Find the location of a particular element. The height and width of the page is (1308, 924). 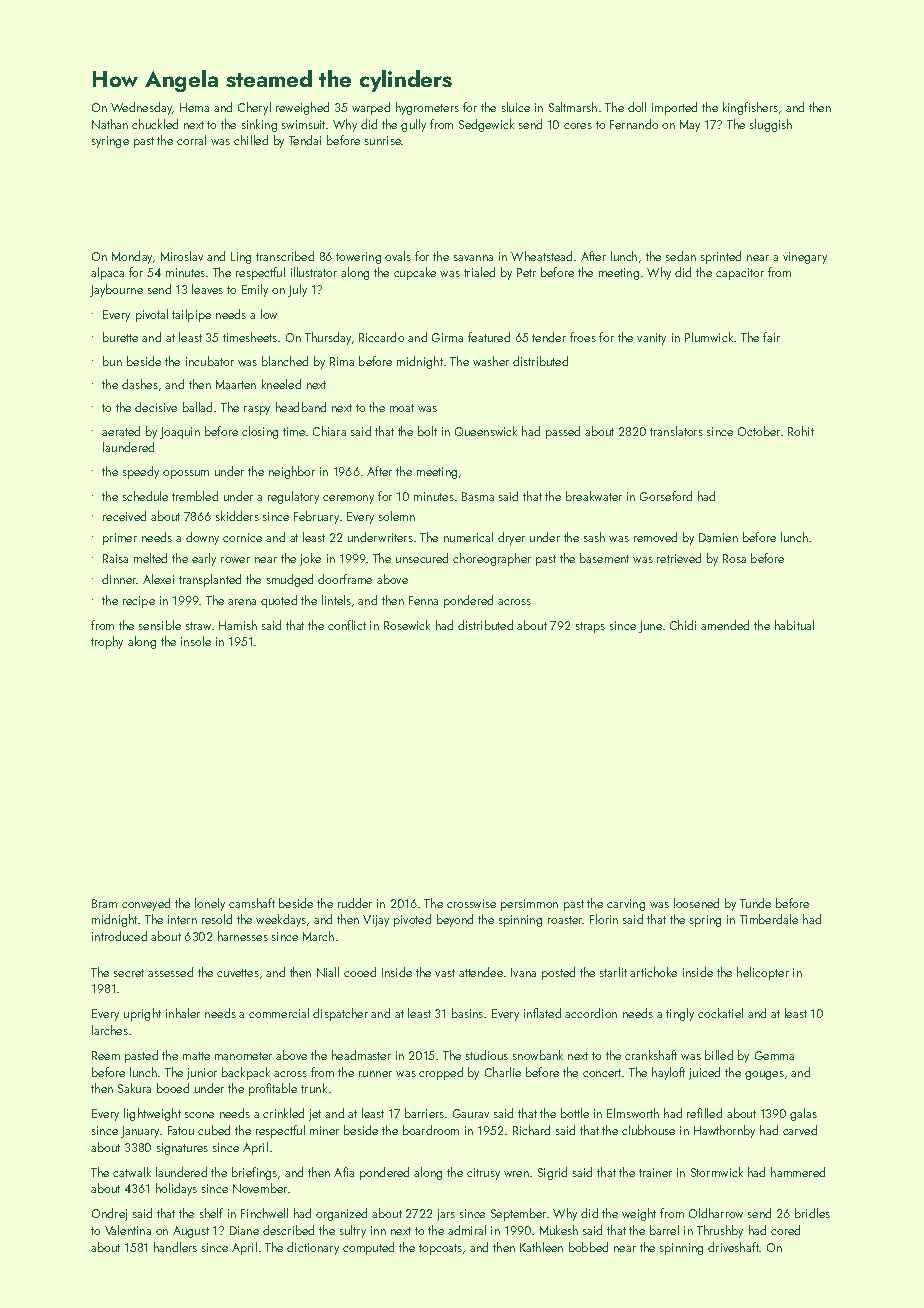

persimmon is located at coordinates (529, 905).
